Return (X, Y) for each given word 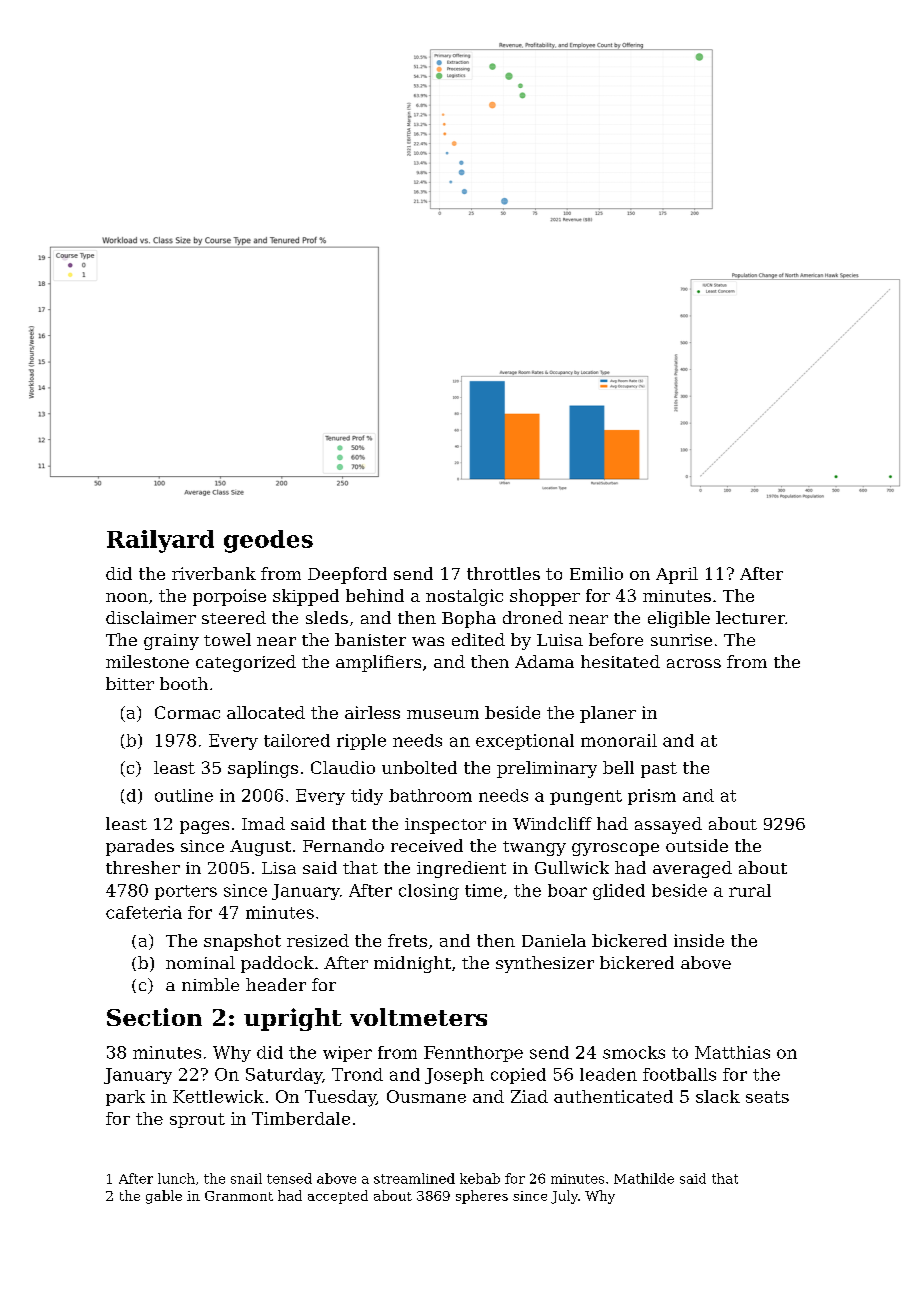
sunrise (681, 640)
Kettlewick (218, 1096)
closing (429, 892)
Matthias (732, 1052)
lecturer (750, 617)
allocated (266, 712)
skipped (306, 597)
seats (767, 1097)
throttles (503, 573)
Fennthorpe (473, 1054)
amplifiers (378, 663)
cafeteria (144, 912)
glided (619, 892)
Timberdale (301, 1118)
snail (246, 1178)
